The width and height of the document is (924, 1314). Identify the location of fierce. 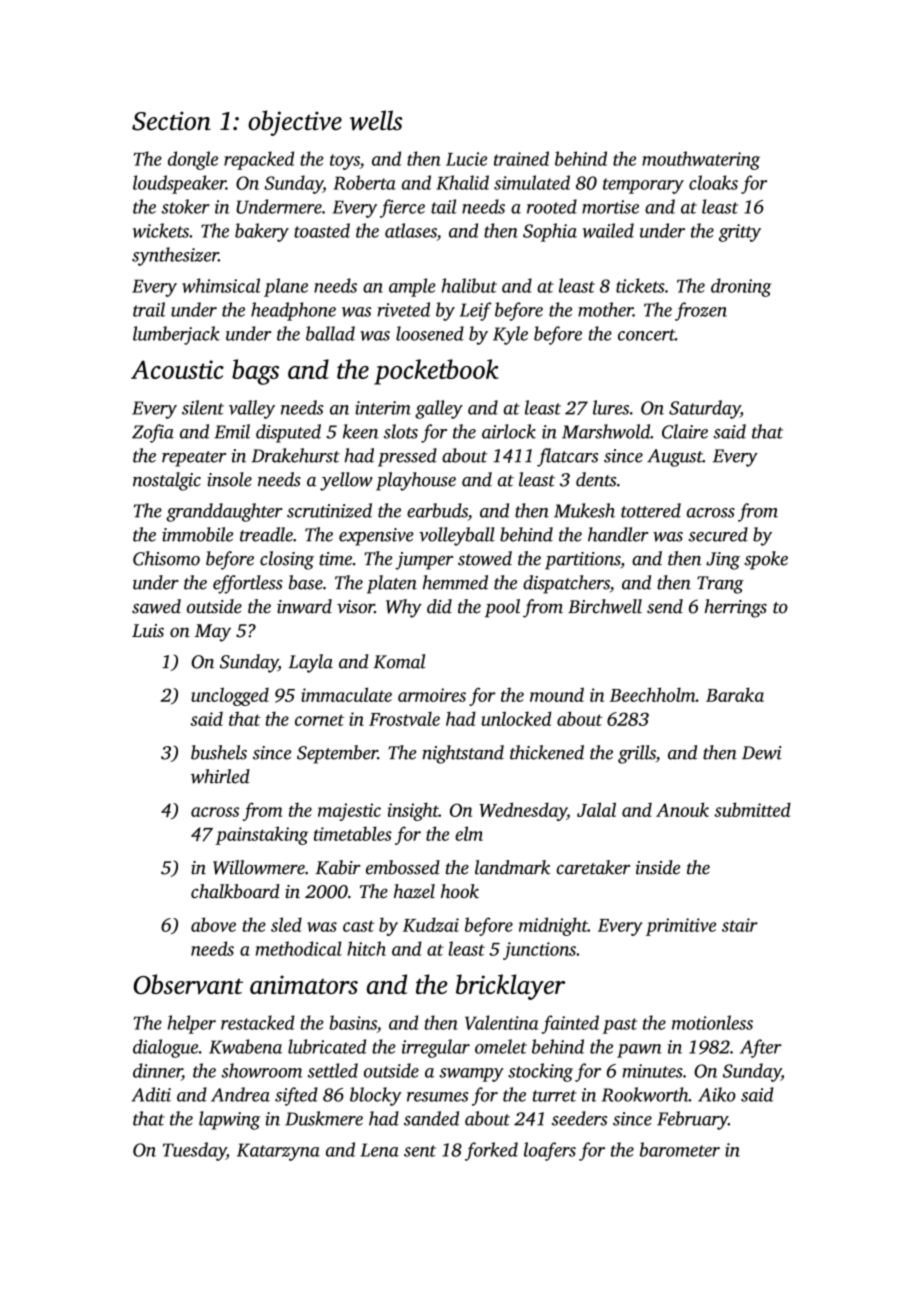
(402, 208).
